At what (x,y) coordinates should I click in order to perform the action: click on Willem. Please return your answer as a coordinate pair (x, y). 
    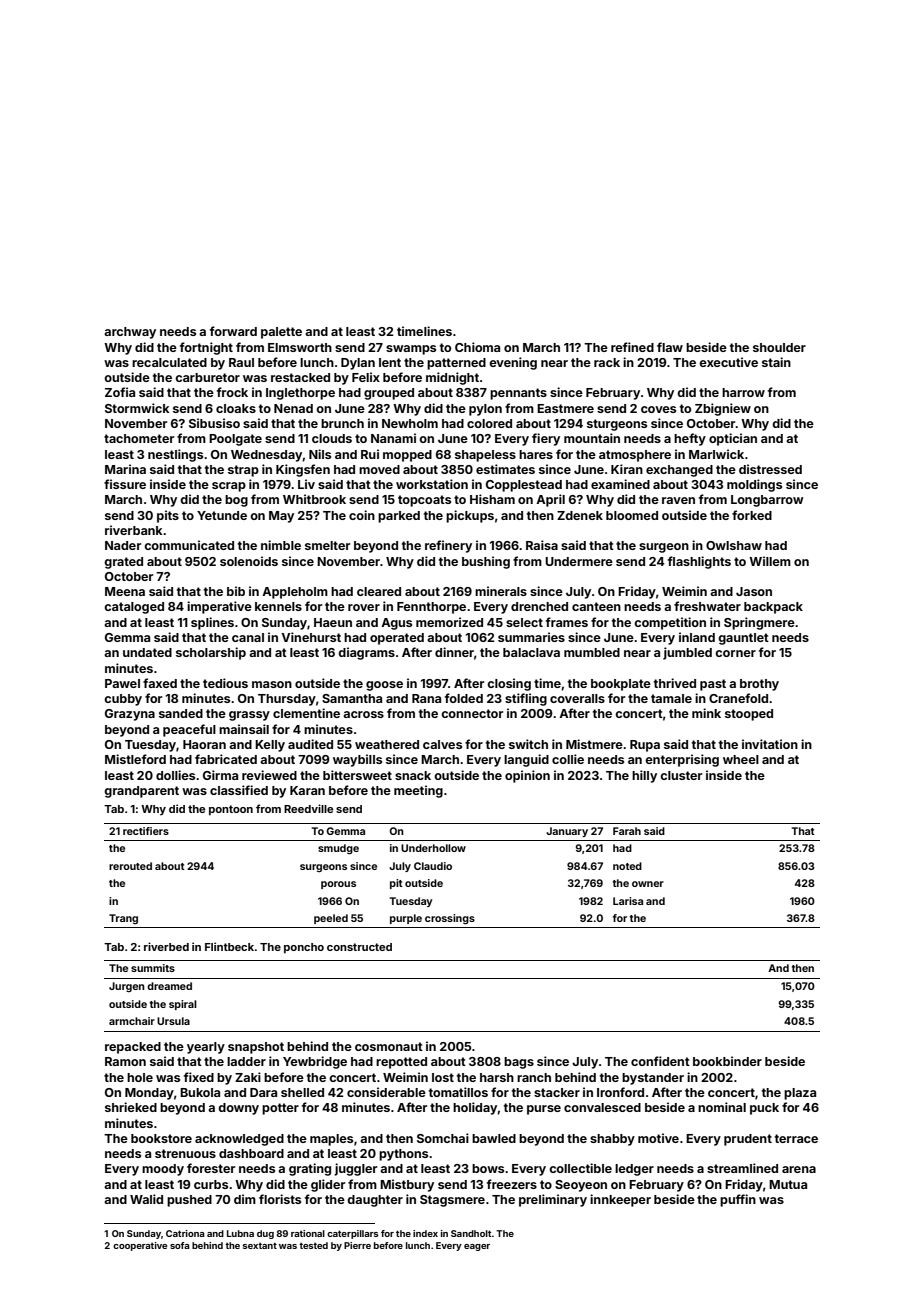
    Looking at the image, I should click on (770, 561).
